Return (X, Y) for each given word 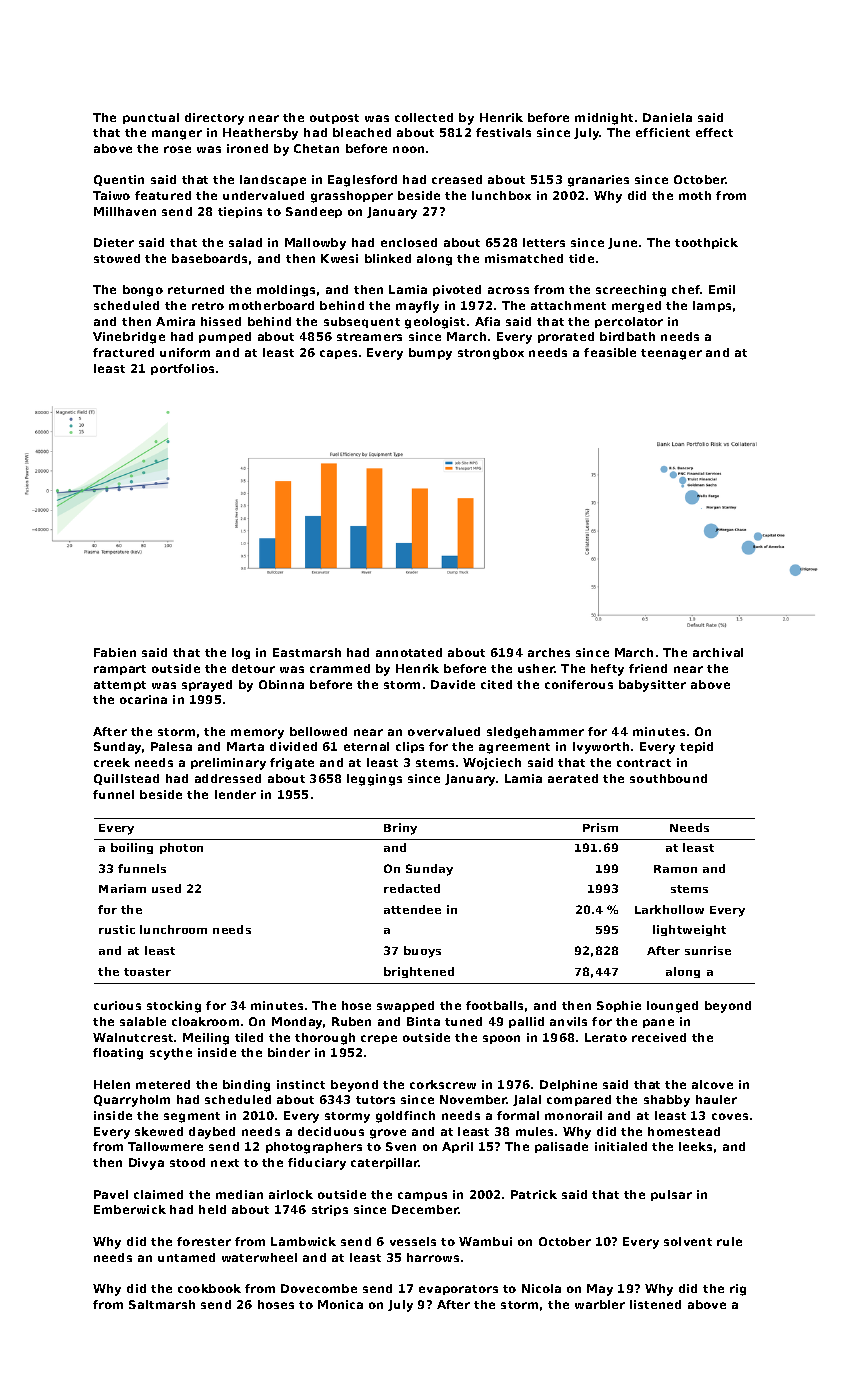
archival (718, 652)
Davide (453, 684)
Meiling (206, 1039)
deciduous (331, 1131)
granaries (598, 181)
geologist (435, 323)
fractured (123, 352)
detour (253, 668)
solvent (688, 1241)
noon (408, 149)
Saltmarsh (162, 1304)
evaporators (458, 1290)
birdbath (627, 336)
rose (177, 149)
